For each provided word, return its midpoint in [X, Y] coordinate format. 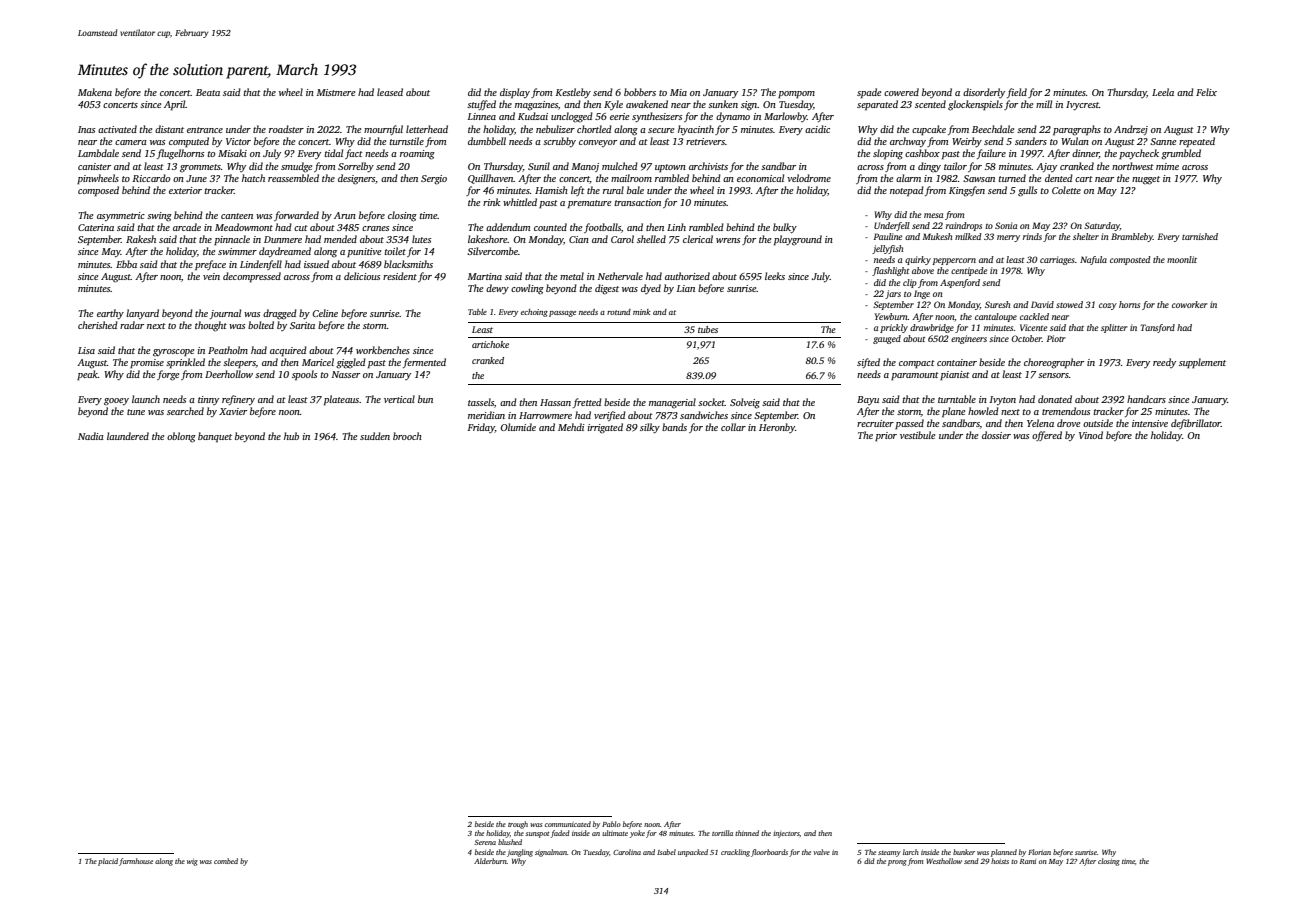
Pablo [611, 824]
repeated [1197, 142]
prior [886, 436]
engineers [969, 339]
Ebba [126, 264]
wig [192, 862]
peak [87, 375]
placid [108, 862]
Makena [95, 92]
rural [613, 190]
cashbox [922, 153]
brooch [407, 436]
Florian [1039, 852]
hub [291, 436]
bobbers [640, 92]
